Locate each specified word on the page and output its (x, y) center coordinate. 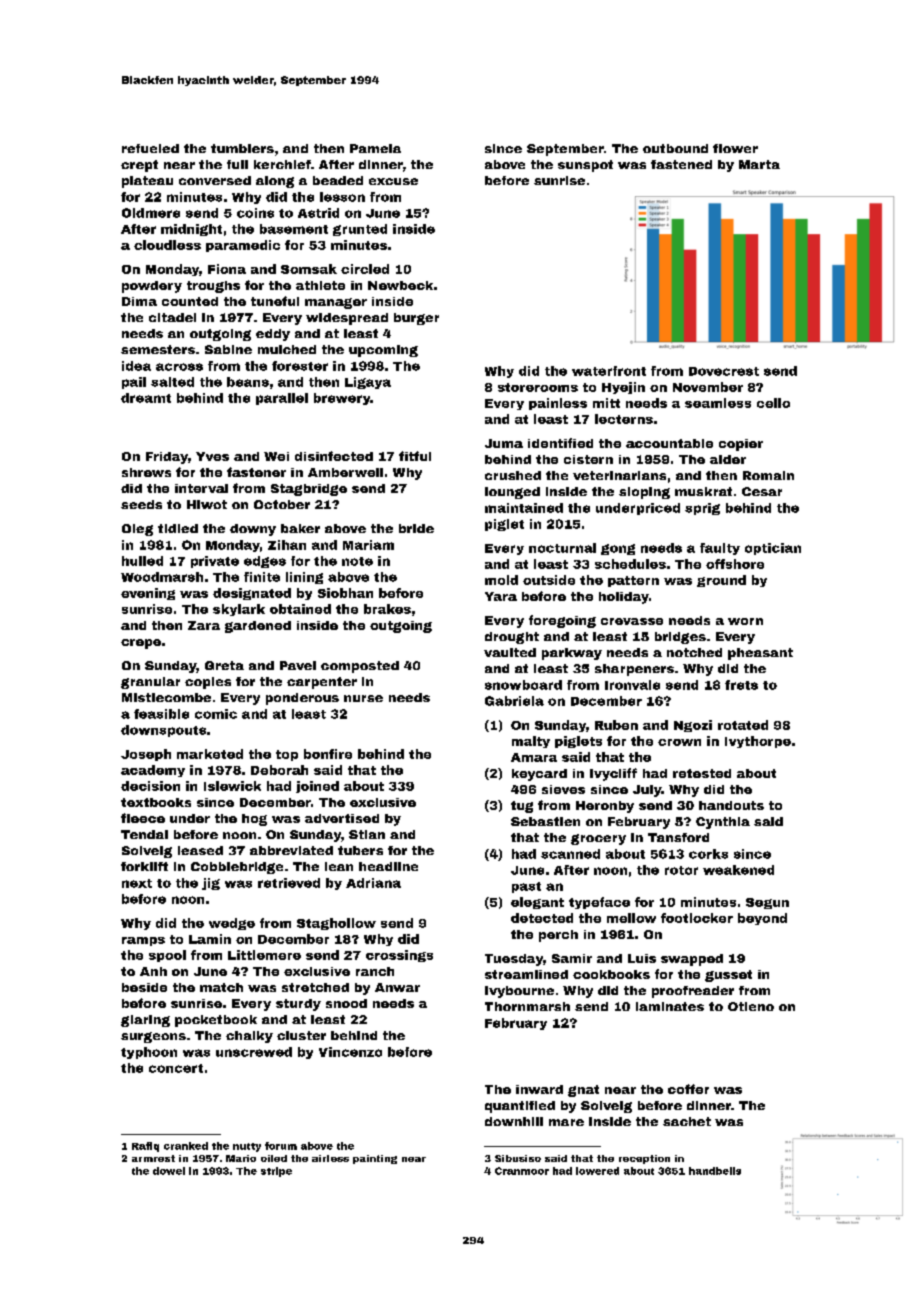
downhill (514, 1121)
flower (735, 148)
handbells (715, 1171)
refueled (150, 148)
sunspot (585, 166)
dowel (169, 1171)
